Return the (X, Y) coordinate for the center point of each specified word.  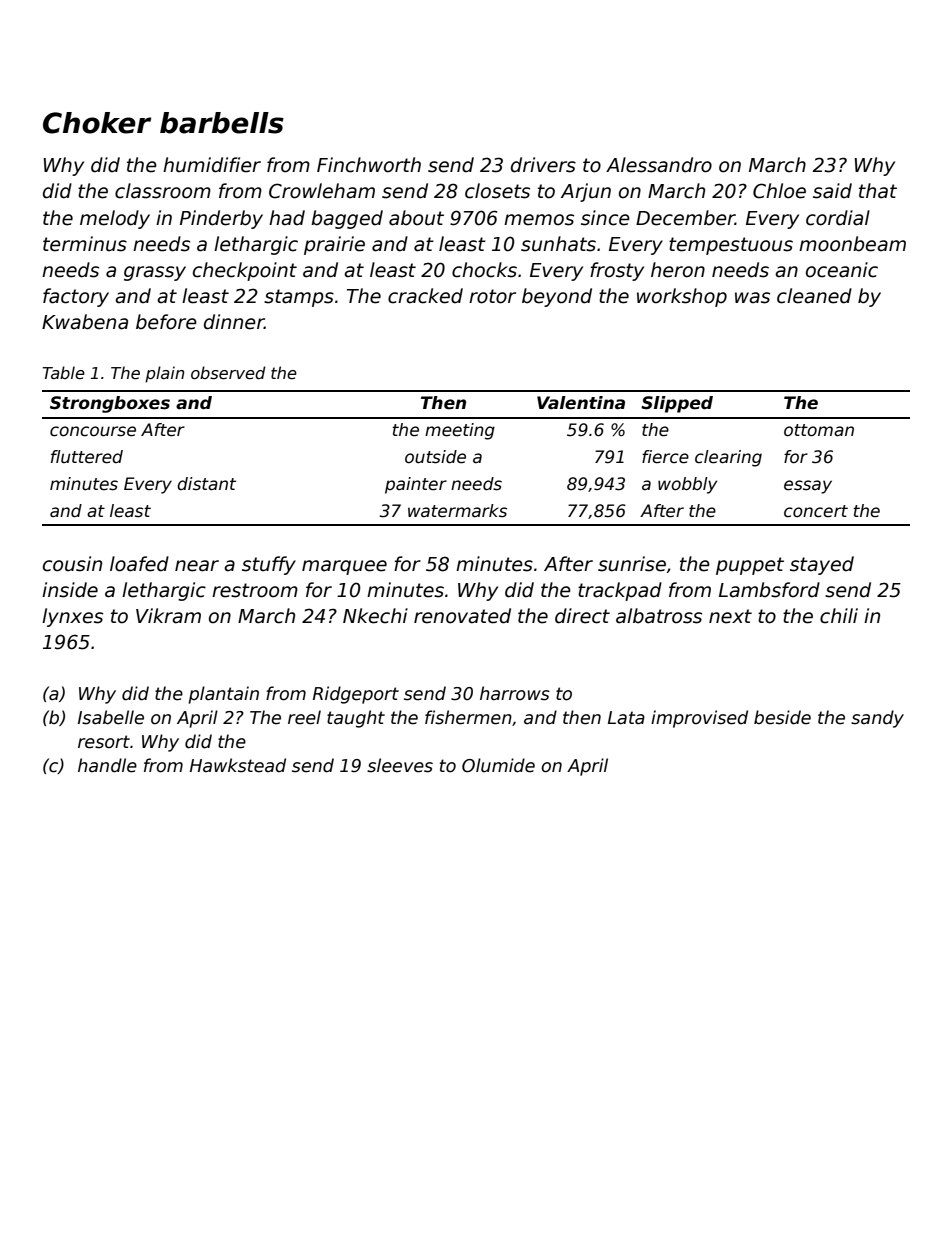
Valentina (581, 403)
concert (816, 511)
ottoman (819, 430)
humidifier (212, 165)
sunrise (632, 564)
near (197, 566)
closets (497, 191)
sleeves (400, 765)
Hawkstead (238, 765)
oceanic (842, 270)
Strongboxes (110, 404)
